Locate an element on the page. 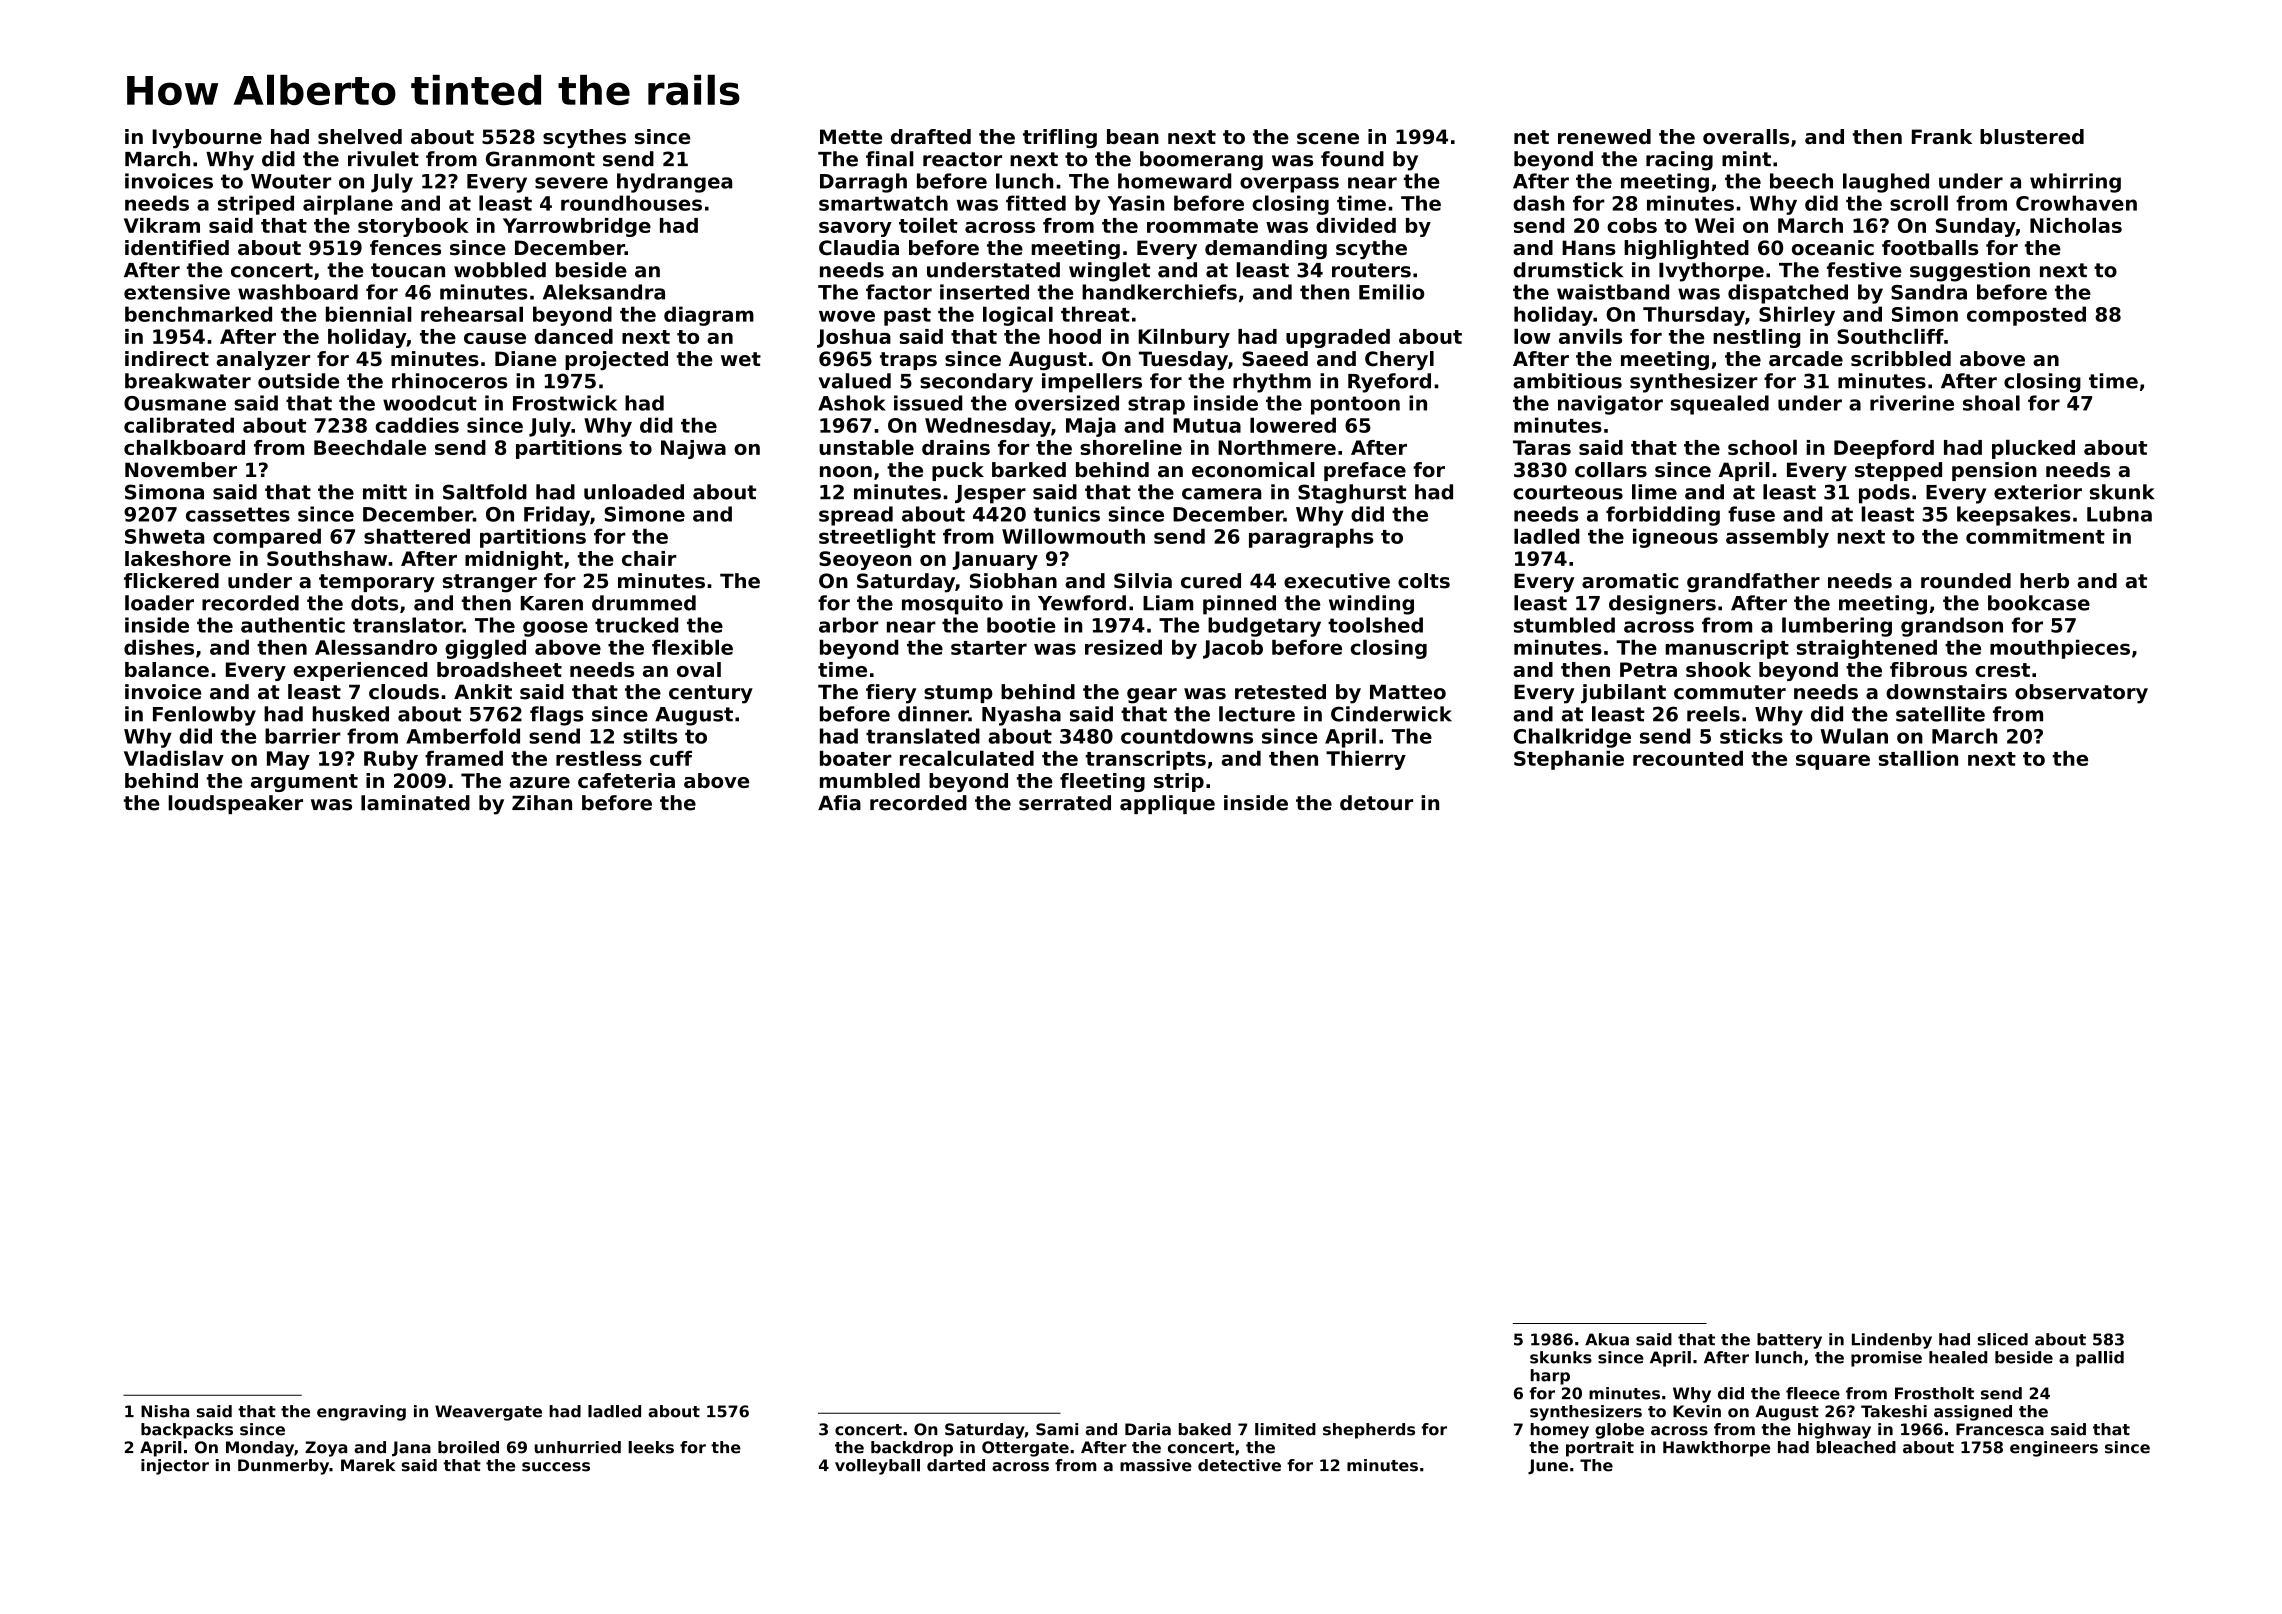  preface is located at coordinates (1365, 471).
